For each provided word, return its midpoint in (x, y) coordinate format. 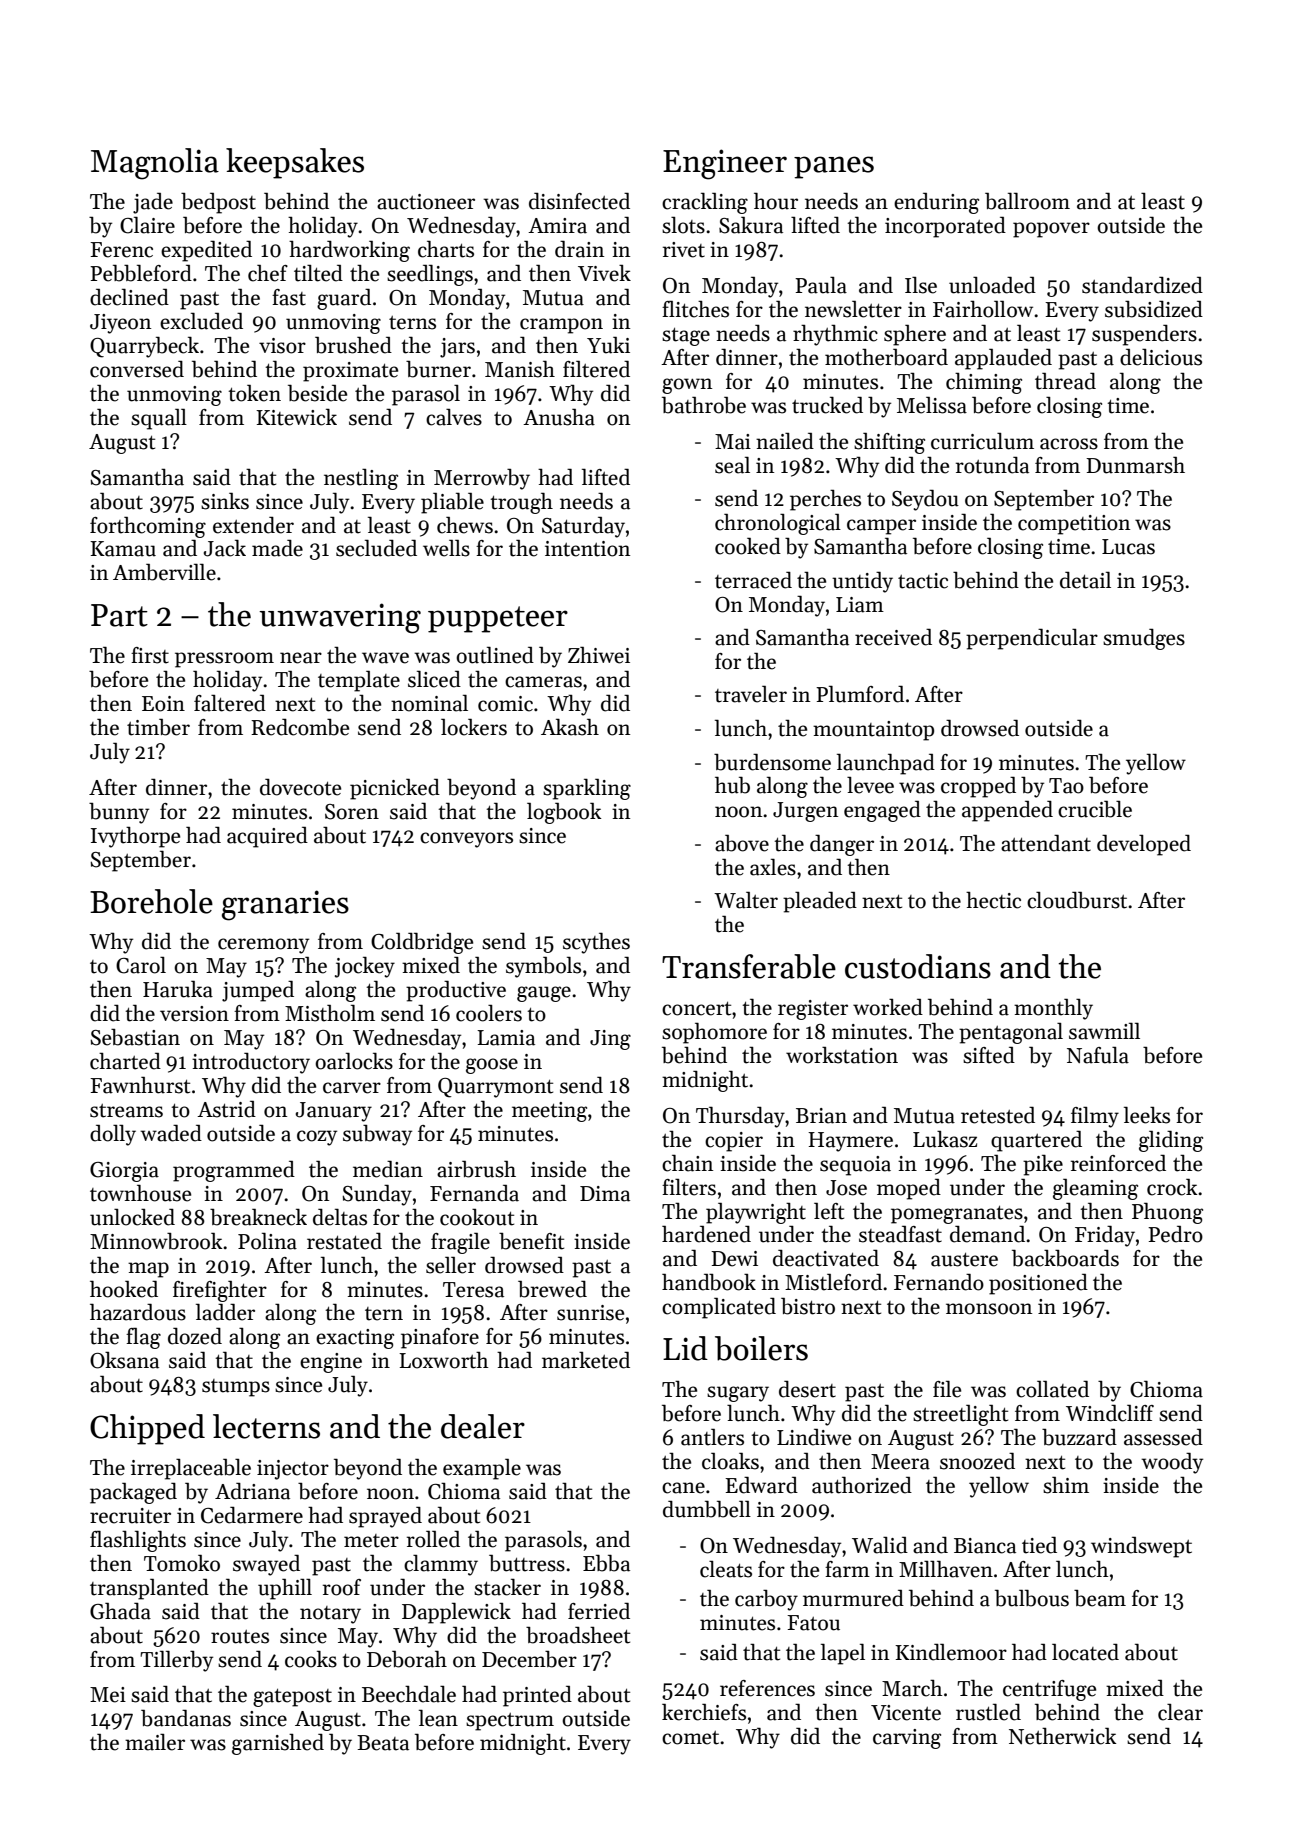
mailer (155, 1742)
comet (690, 1738)
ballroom (1027, 201)
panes (834, 167)
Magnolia (155, 164)
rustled (988, 1712)
